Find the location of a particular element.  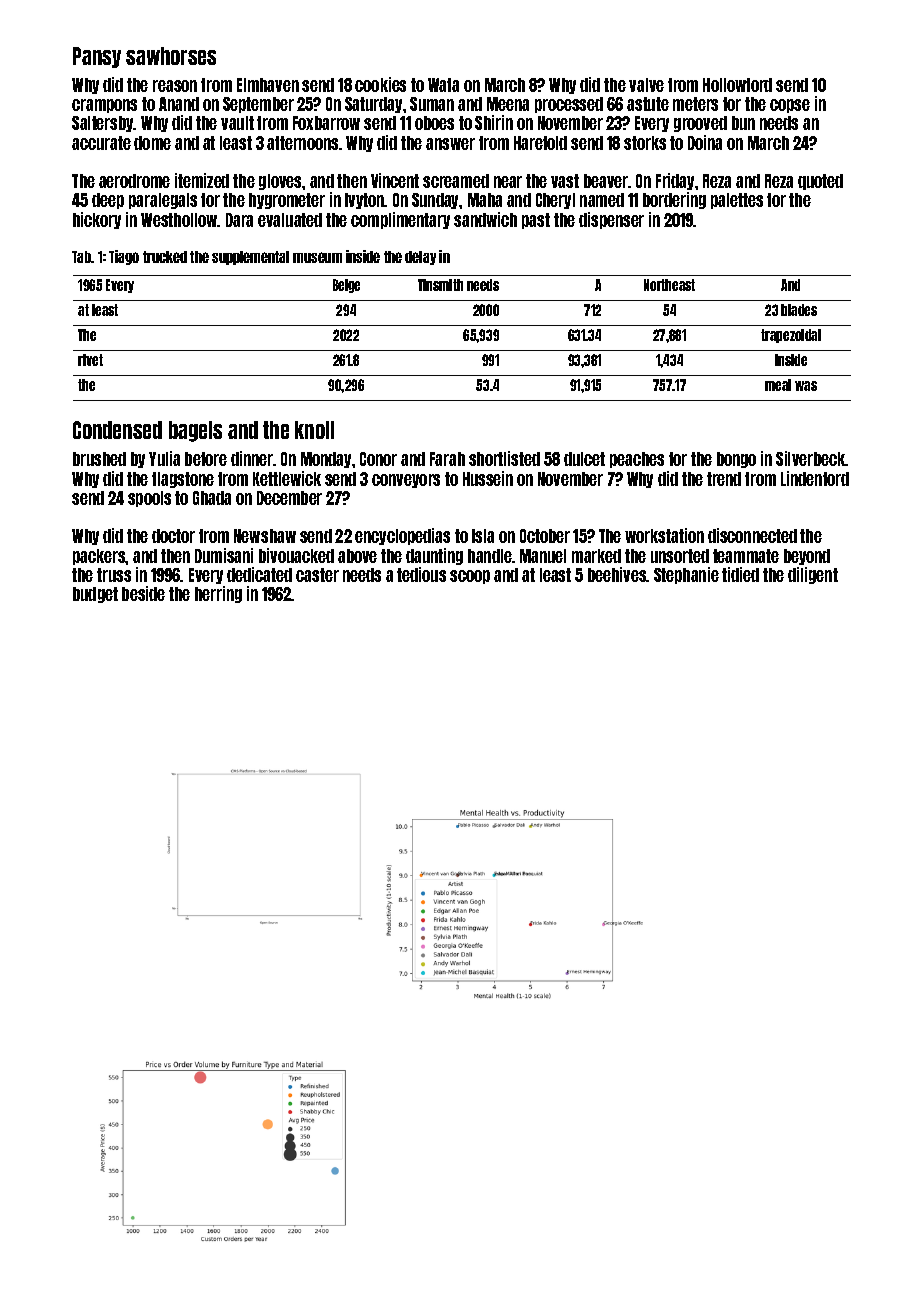

bongo is located at coordinates (736, 460).
